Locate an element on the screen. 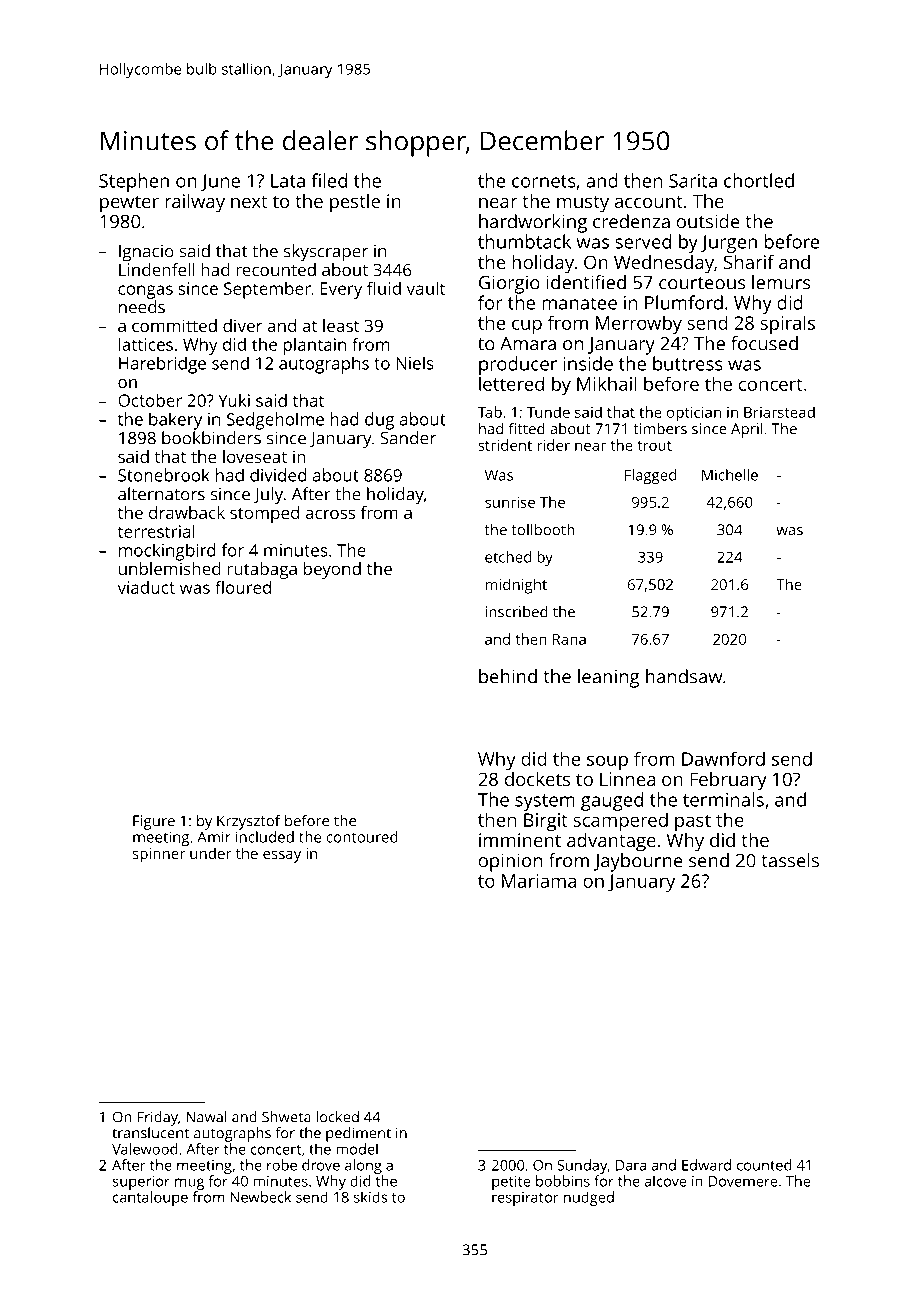 Image resolution: width=924 pixels, height=1308 pixels. contoured is located at coordinates (362, 837).
